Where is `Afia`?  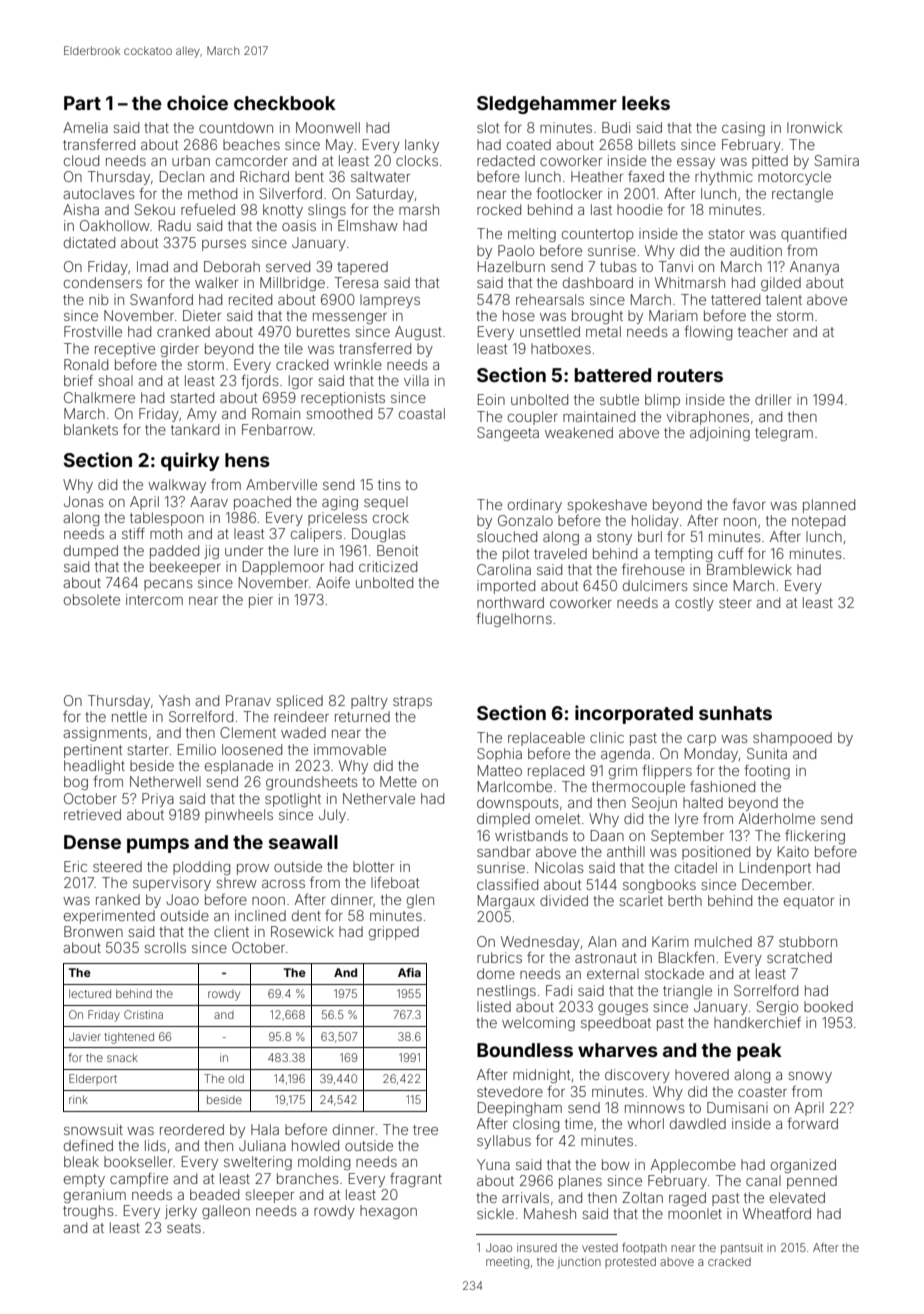
Afia is located at coordinates (409, 972).
